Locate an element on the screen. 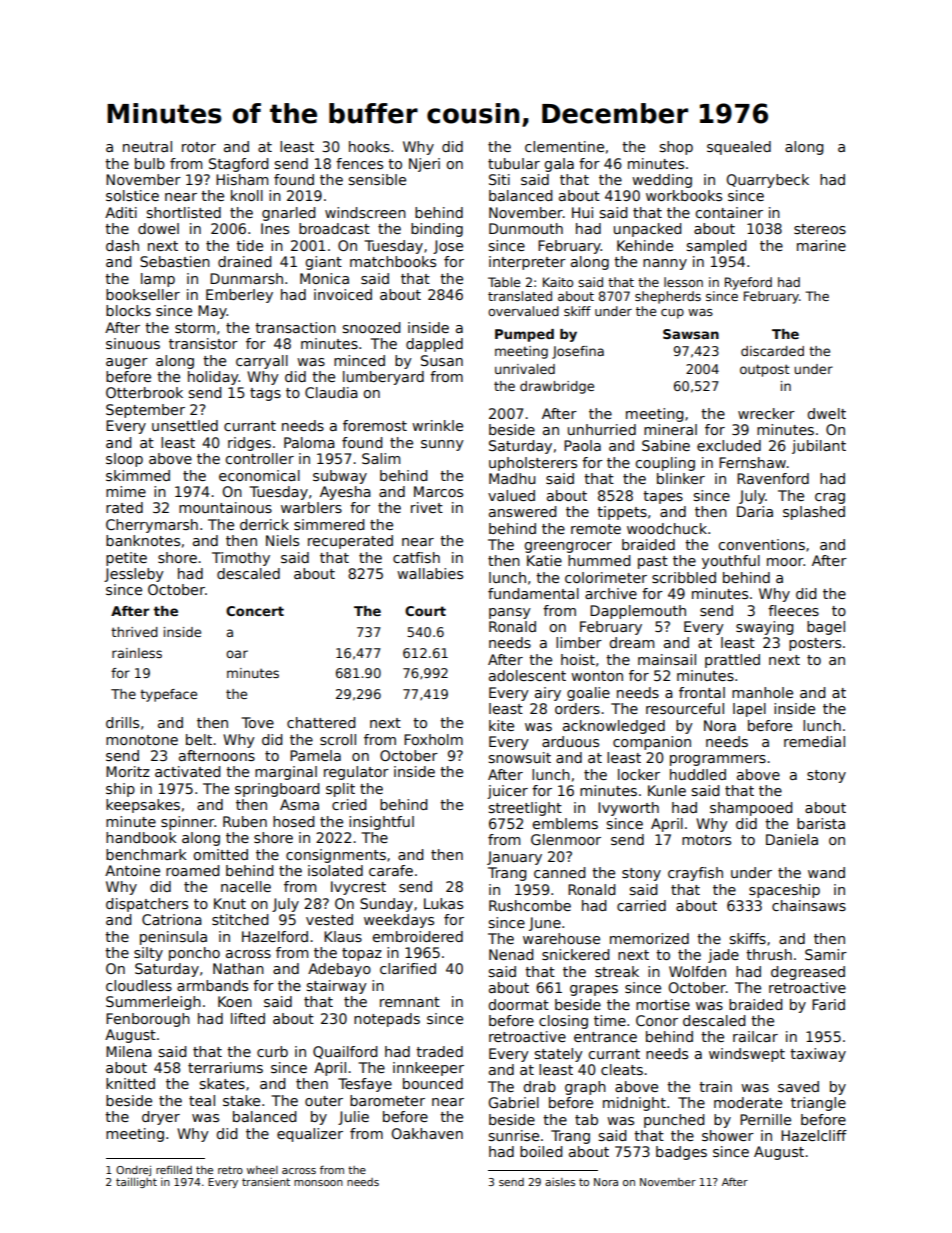 The height and width of the screenshot is (1233, 952). Conor is located at coordinates (657, 1020).
